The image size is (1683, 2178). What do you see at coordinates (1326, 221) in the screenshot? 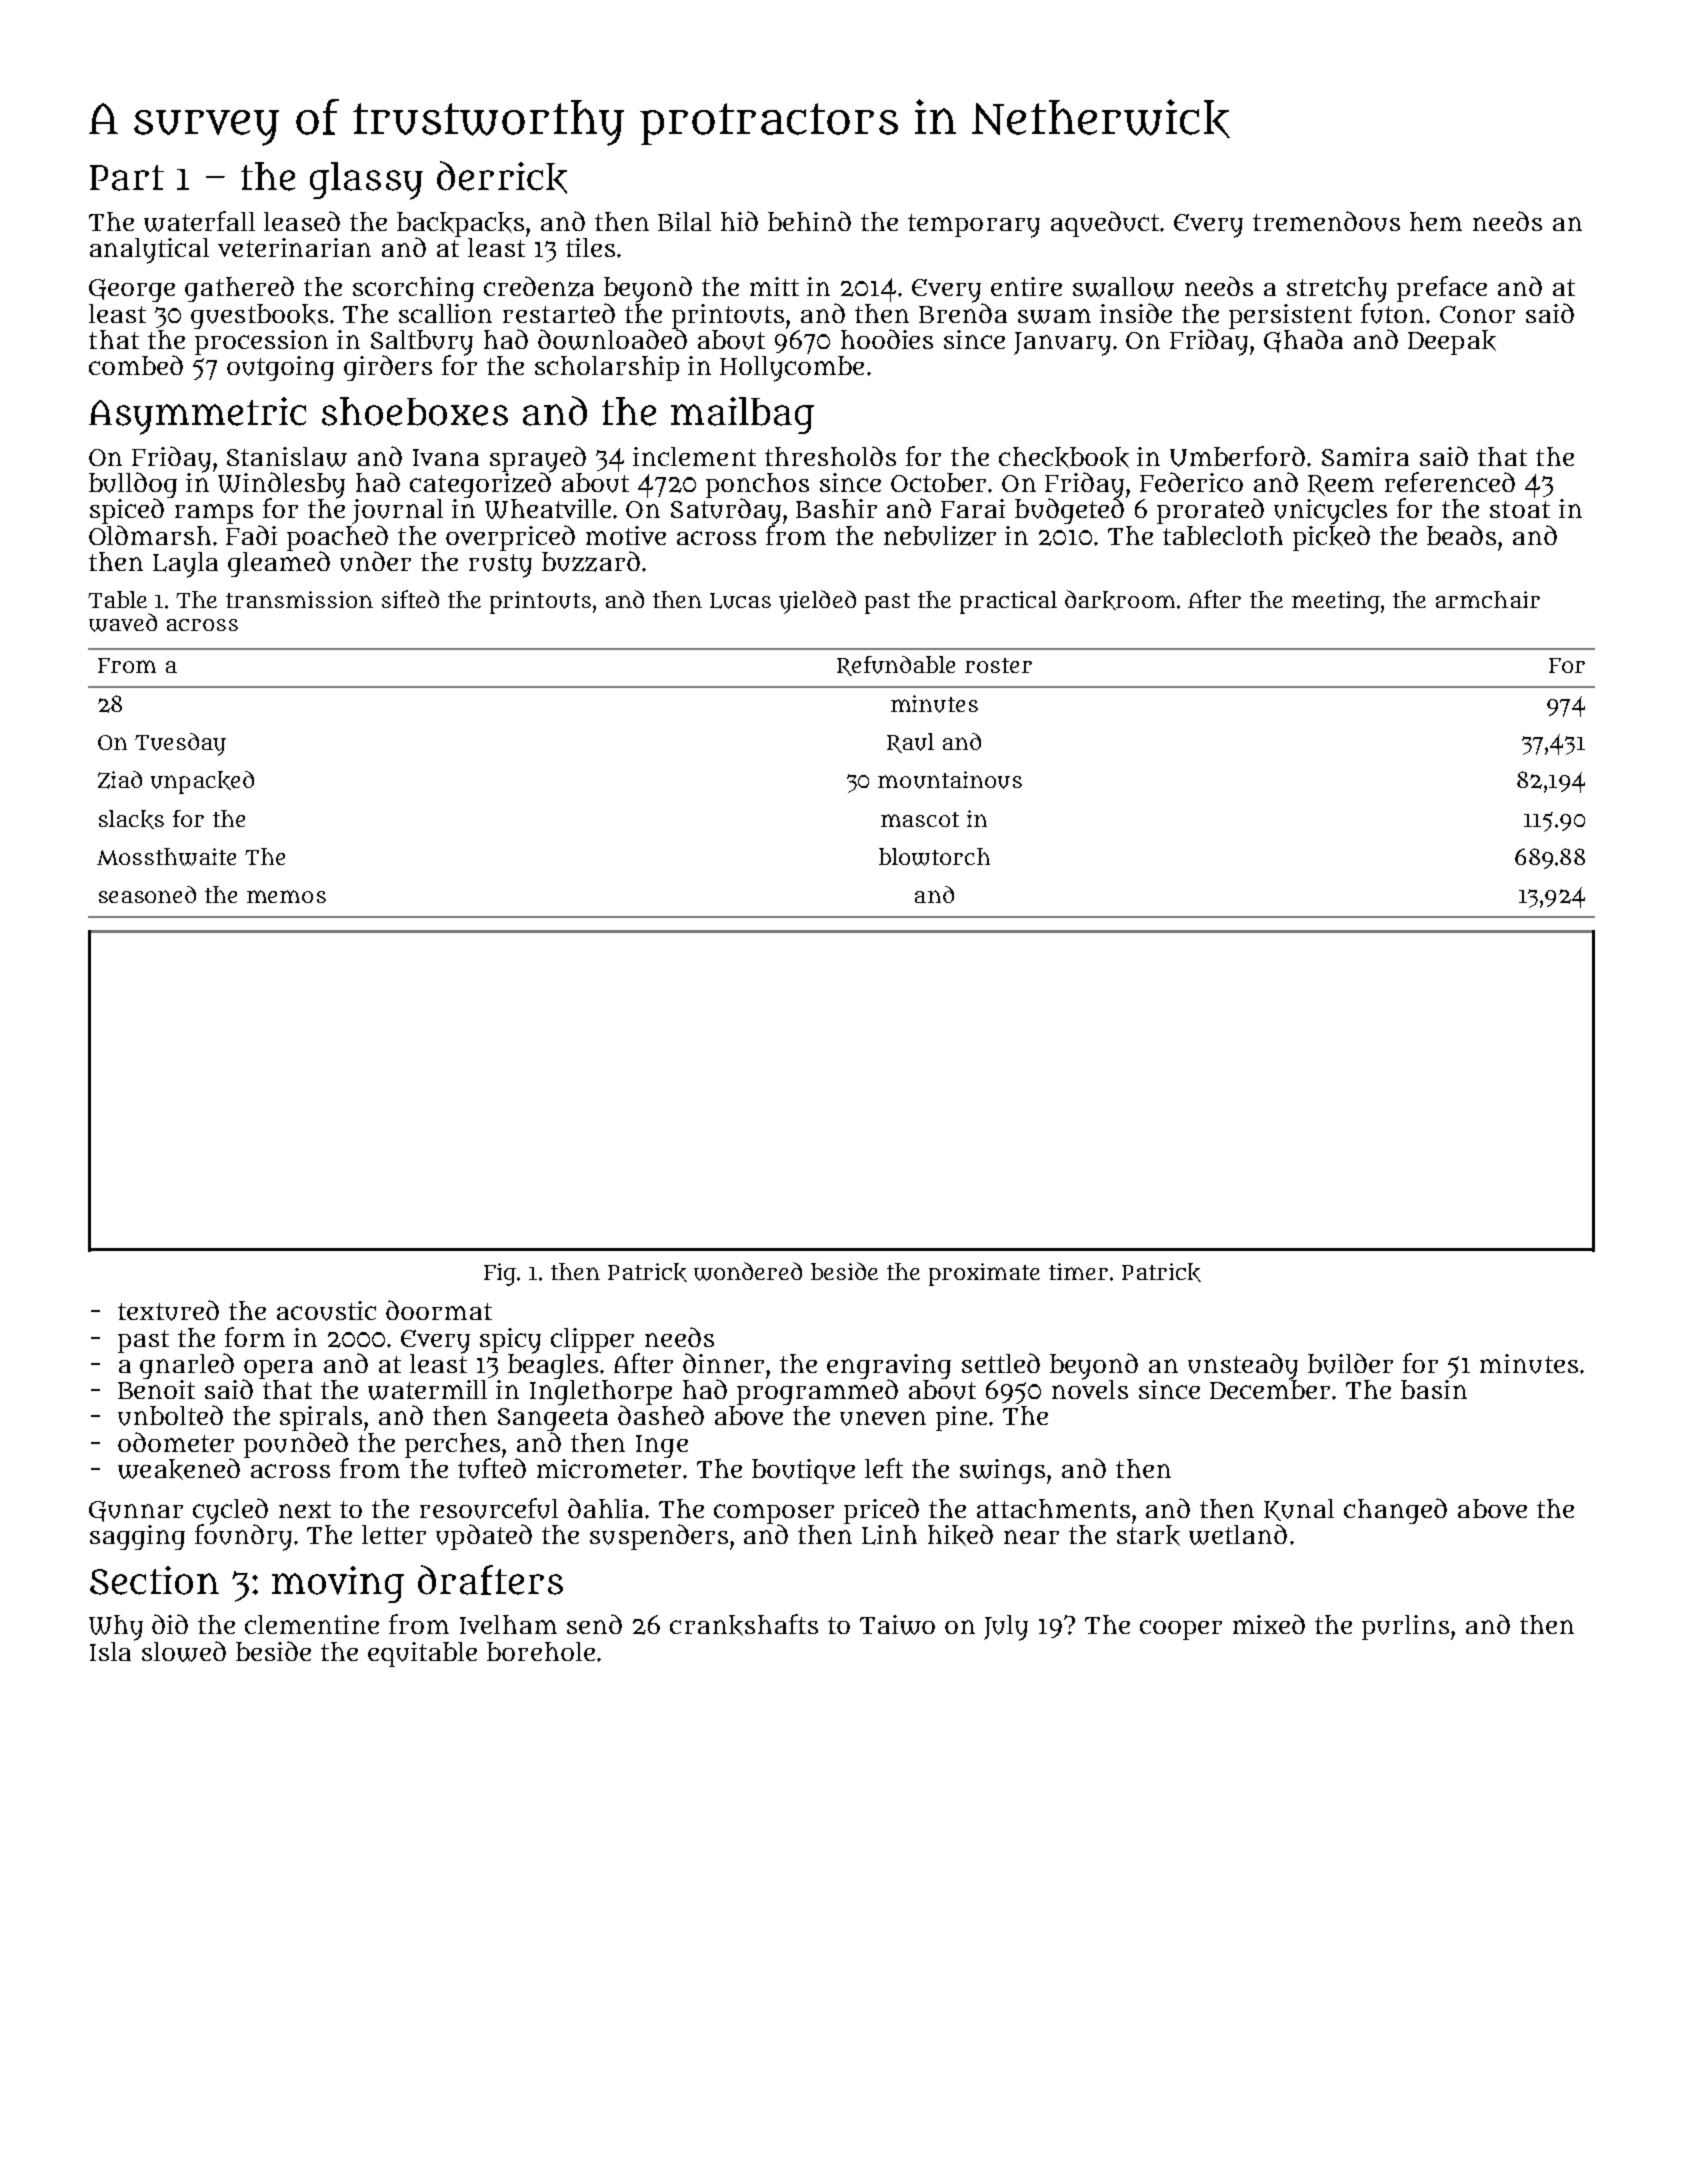
I see `tremendous` at bounding box center [1326, 221].
